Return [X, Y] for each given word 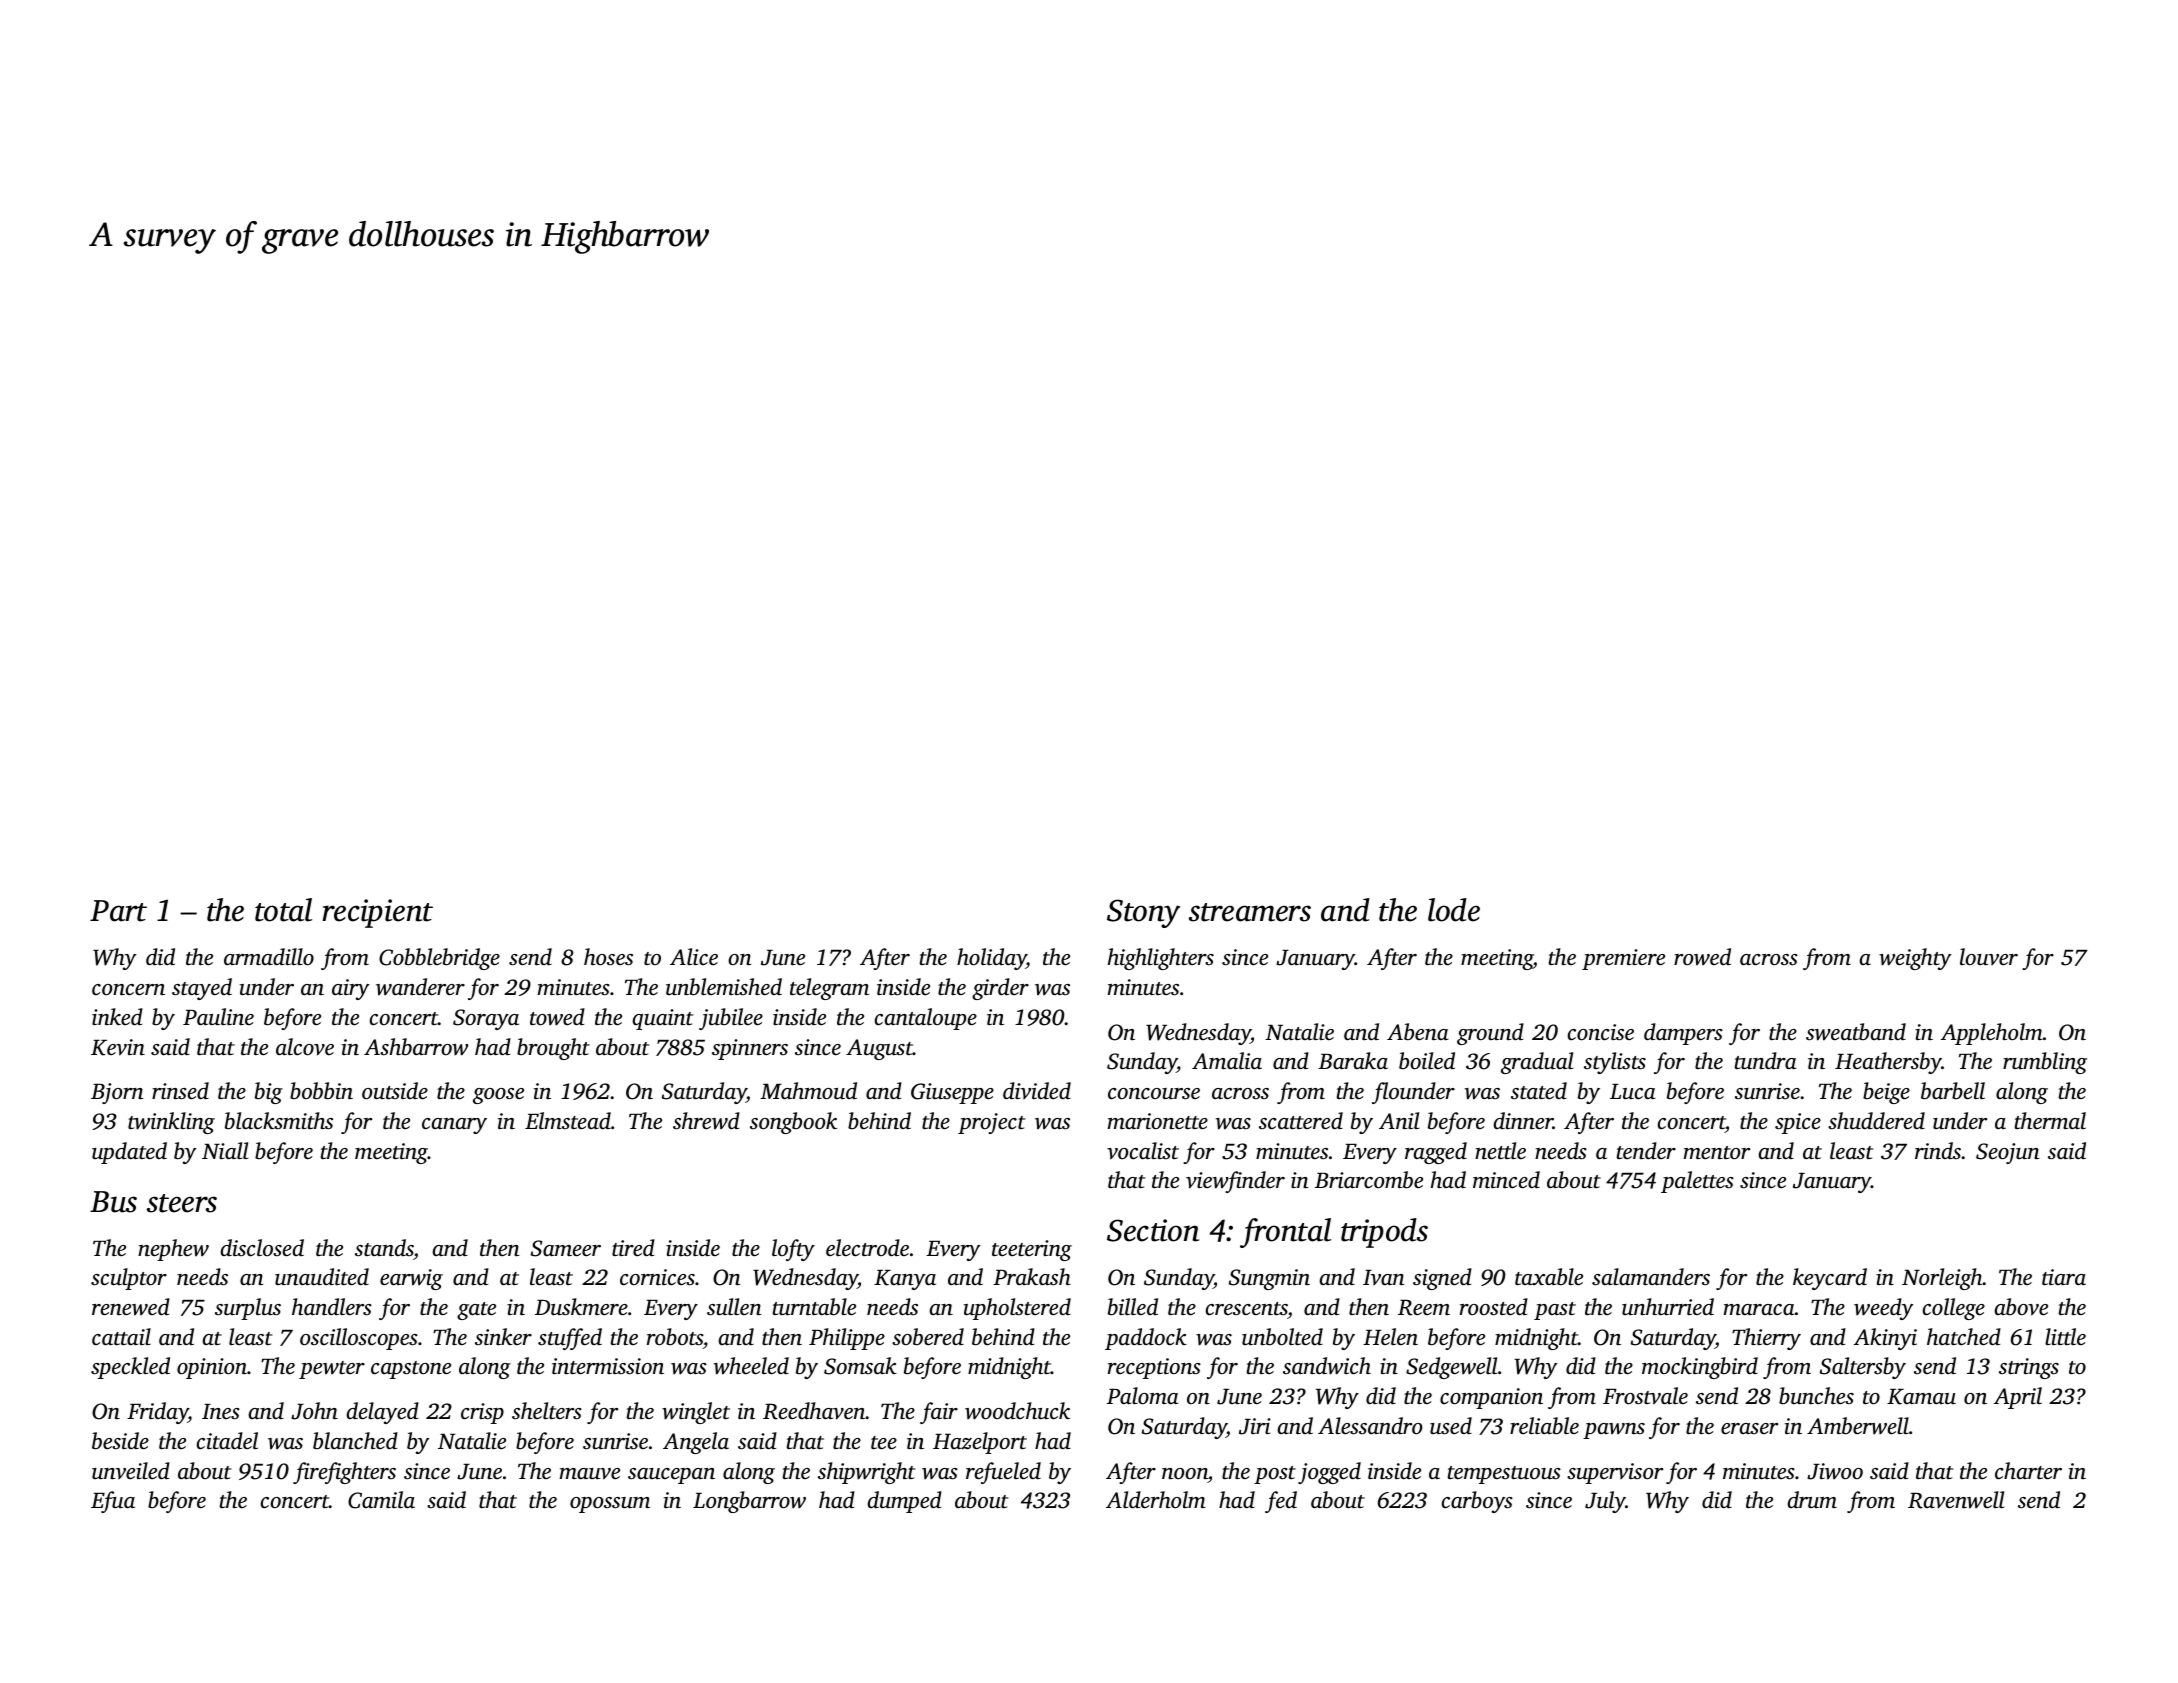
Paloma [1143, 1396]
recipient [377, 913]
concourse [1154, 1094]
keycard [1830, 1279]
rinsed [180, 1091]
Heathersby [1888, 1063]
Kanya [905, 1280]
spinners [750, 1049]
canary [454, 1126]
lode [1454, 910]
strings [2029, 1368]
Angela [696, 1443]
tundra [1766, 1061]
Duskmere [581, 1307]
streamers [1250, 912]
